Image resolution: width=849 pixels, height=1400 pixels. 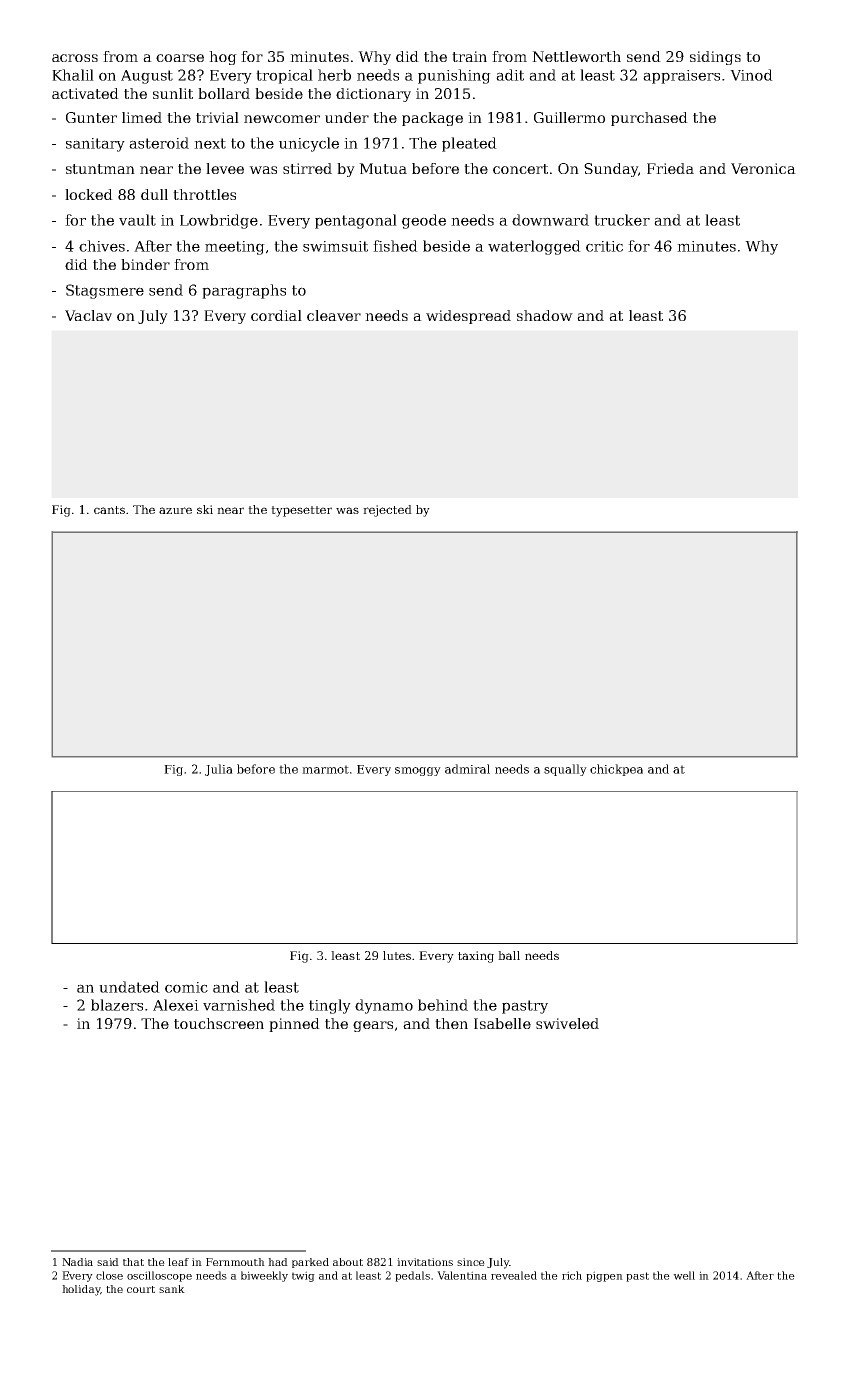 What do you see at coordinates (545, 315) in the page?
I see `shadow` at bounding box center [545, 315].
